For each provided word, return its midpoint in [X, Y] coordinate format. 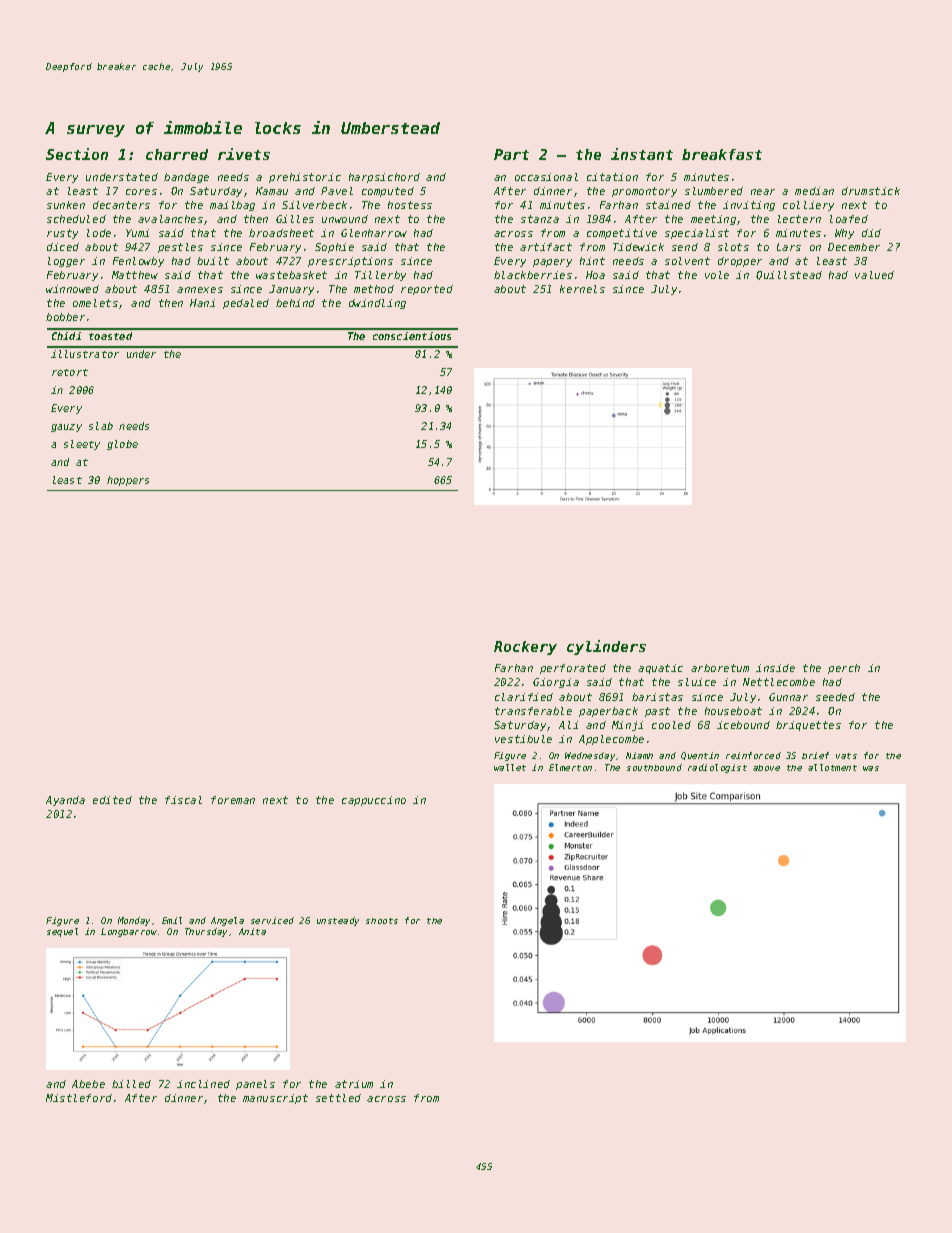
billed [131, 1084]
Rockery [525, 648]
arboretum [720, 668]
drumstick [871, 191]
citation [612, 177]
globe [122, 445]
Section [77, 154]
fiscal [183, 800]
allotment [832, 767]
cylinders [606, 647]
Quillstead [789, 275]
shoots [382, 921]
